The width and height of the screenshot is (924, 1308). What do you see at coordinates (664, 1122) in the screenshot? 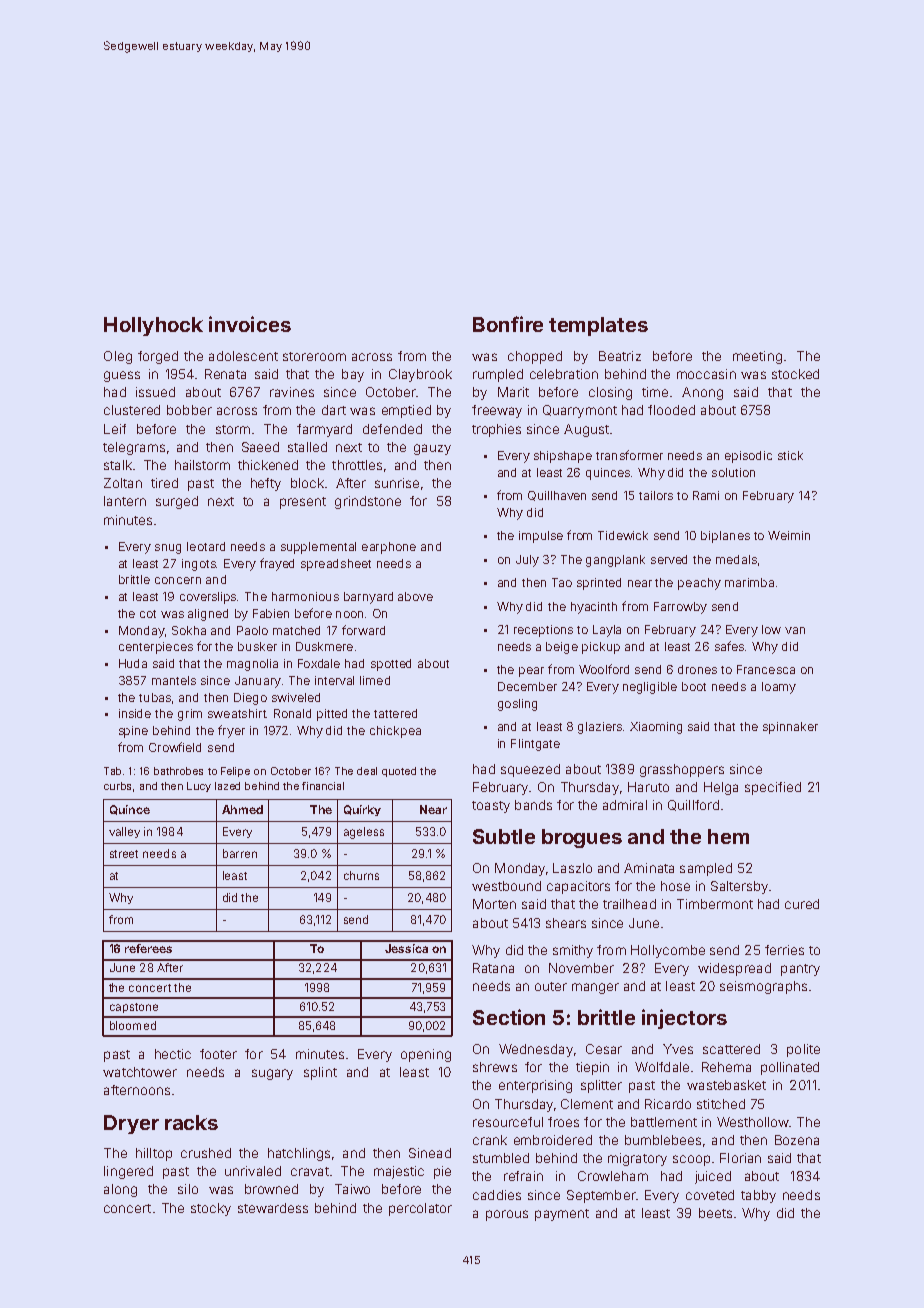
I see `battlement` at bounding box center [664, 1122].
